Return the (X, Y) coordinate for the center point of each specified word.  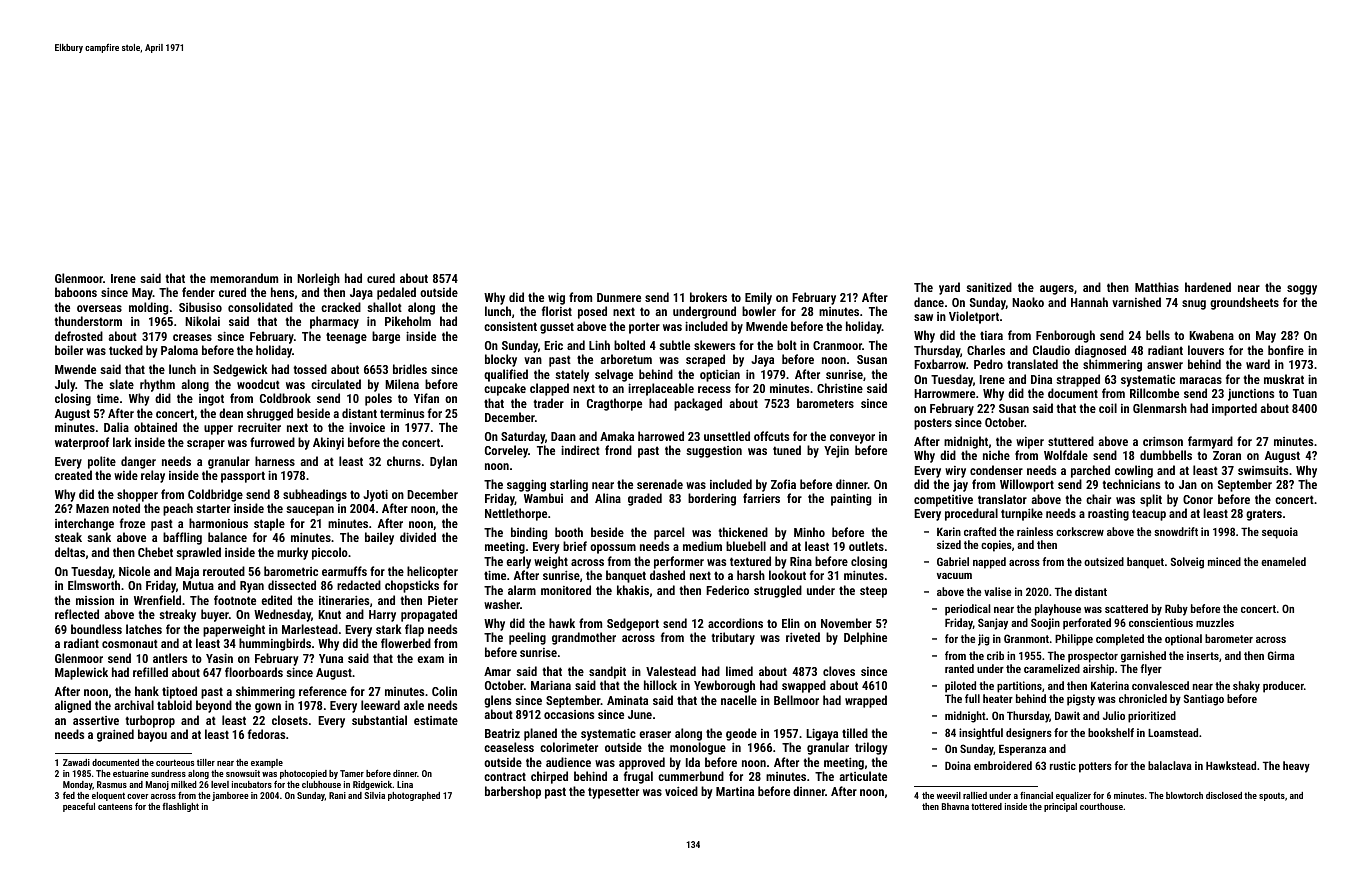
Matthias (1157, 287)
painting (851, 499)
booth (569, 532)
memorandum (244, 278)
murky (292, 553)
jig (984, 640)
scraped (705, 360)
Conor (1198, 499)
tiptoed (179, 692)
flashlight (180, 807)
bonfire (1286, 350)
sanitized (989, 287)
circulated (336, 384)
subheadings (315, 495)
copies (996, 546)
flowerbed (406, 643)
